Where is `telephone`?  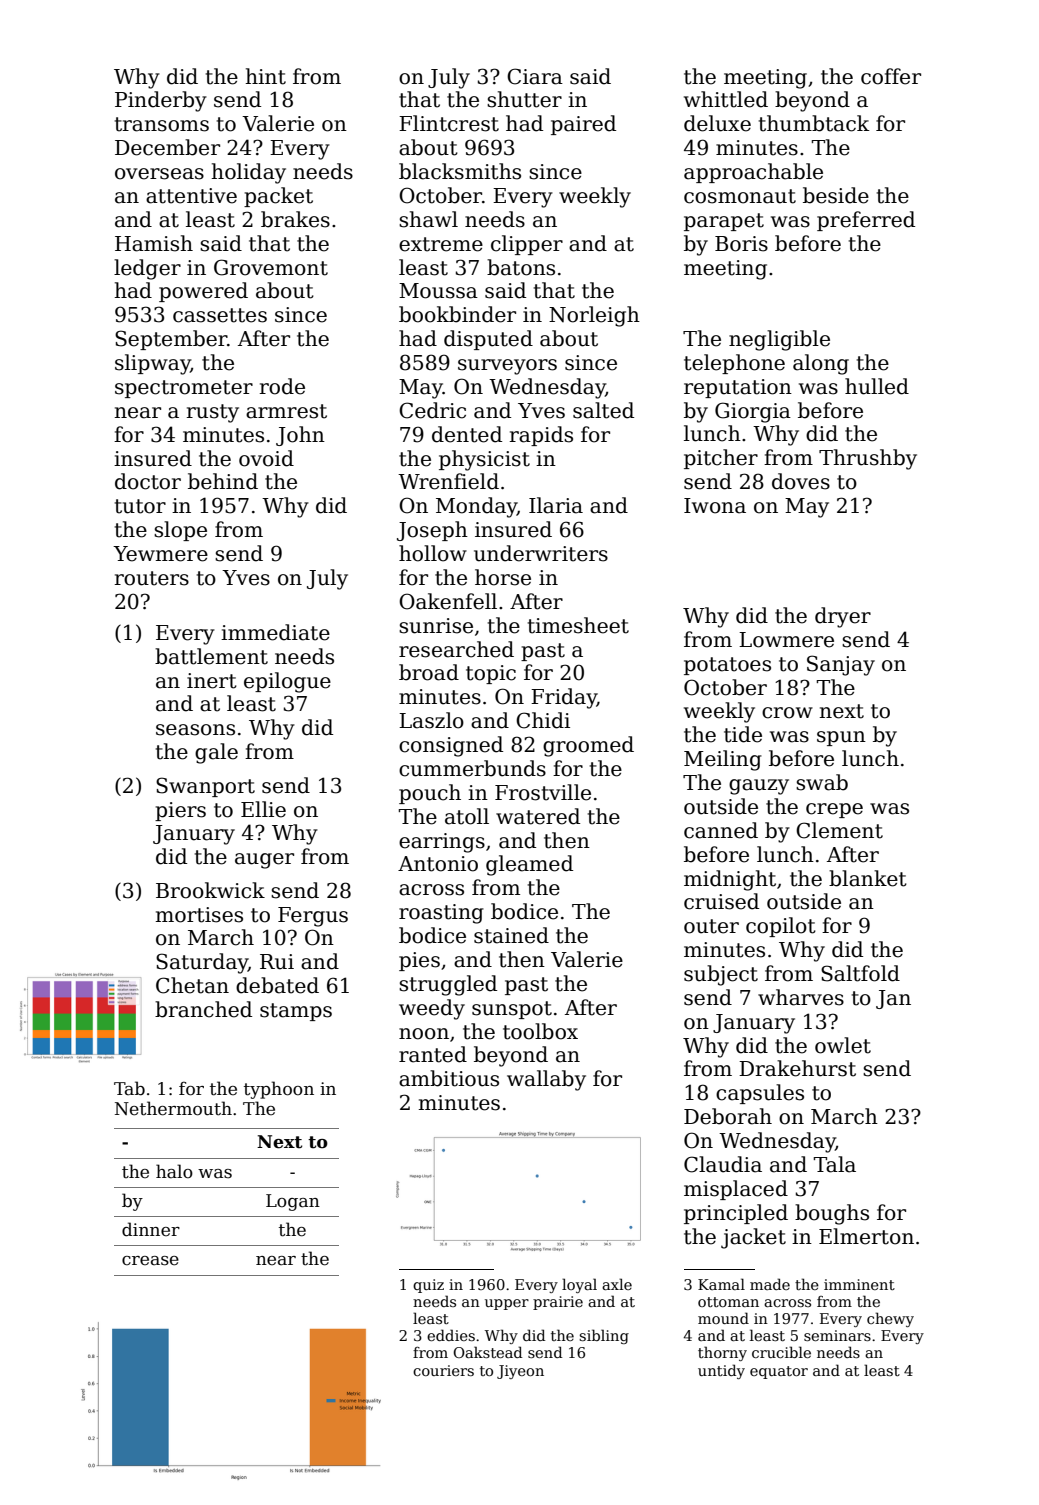 telephone is located at coordinates (734, 364).
